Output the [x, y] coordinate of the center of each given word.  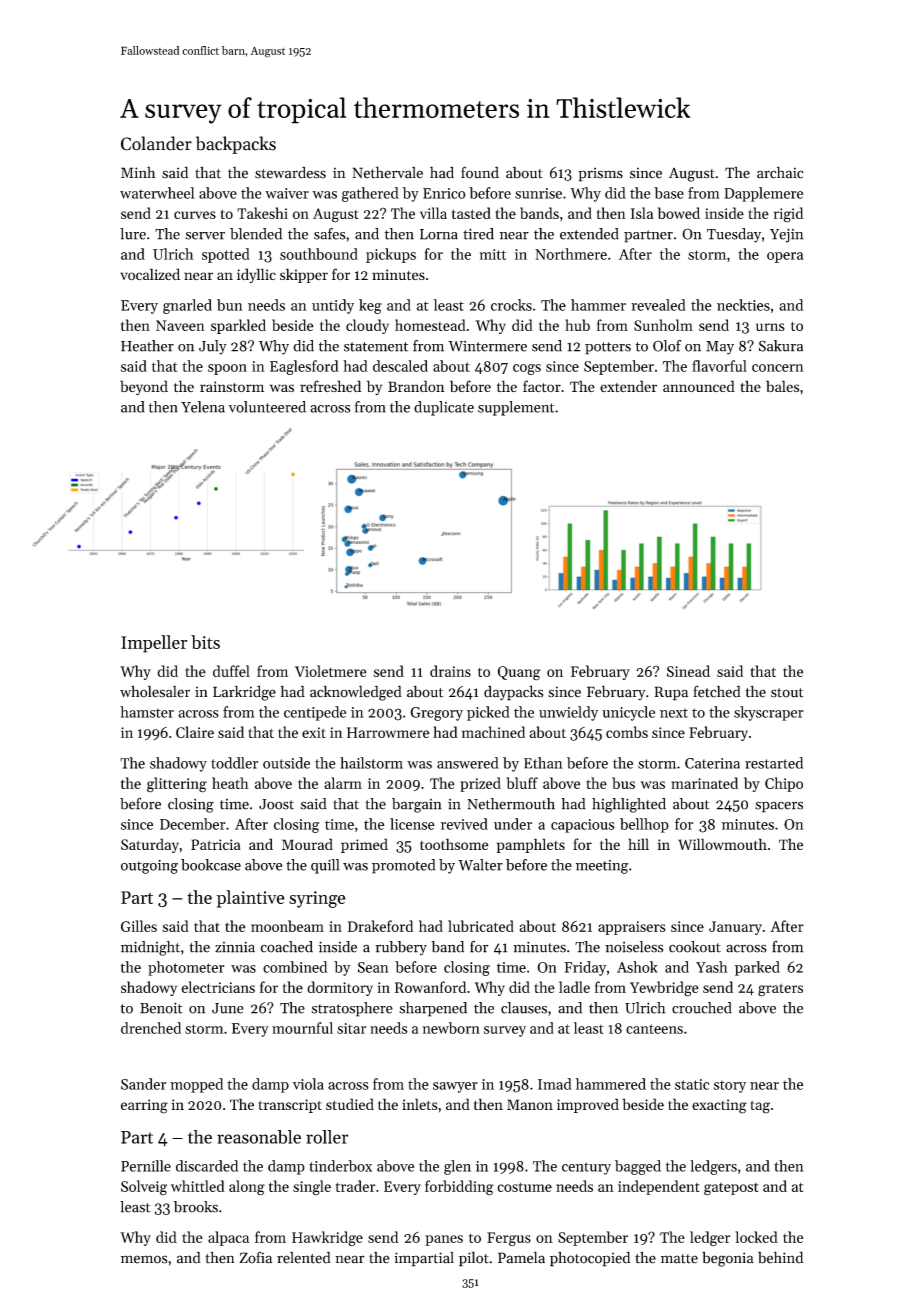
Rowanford [430, 987]
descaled [400, 366]
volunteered [267, 407]
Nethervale [387, 172]
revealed [658, 305]
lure [133, 234]
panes [444, 1240]
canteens [654, 1029]
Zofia [255, 1258]
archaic [780, 172]
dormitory [340, 988]
